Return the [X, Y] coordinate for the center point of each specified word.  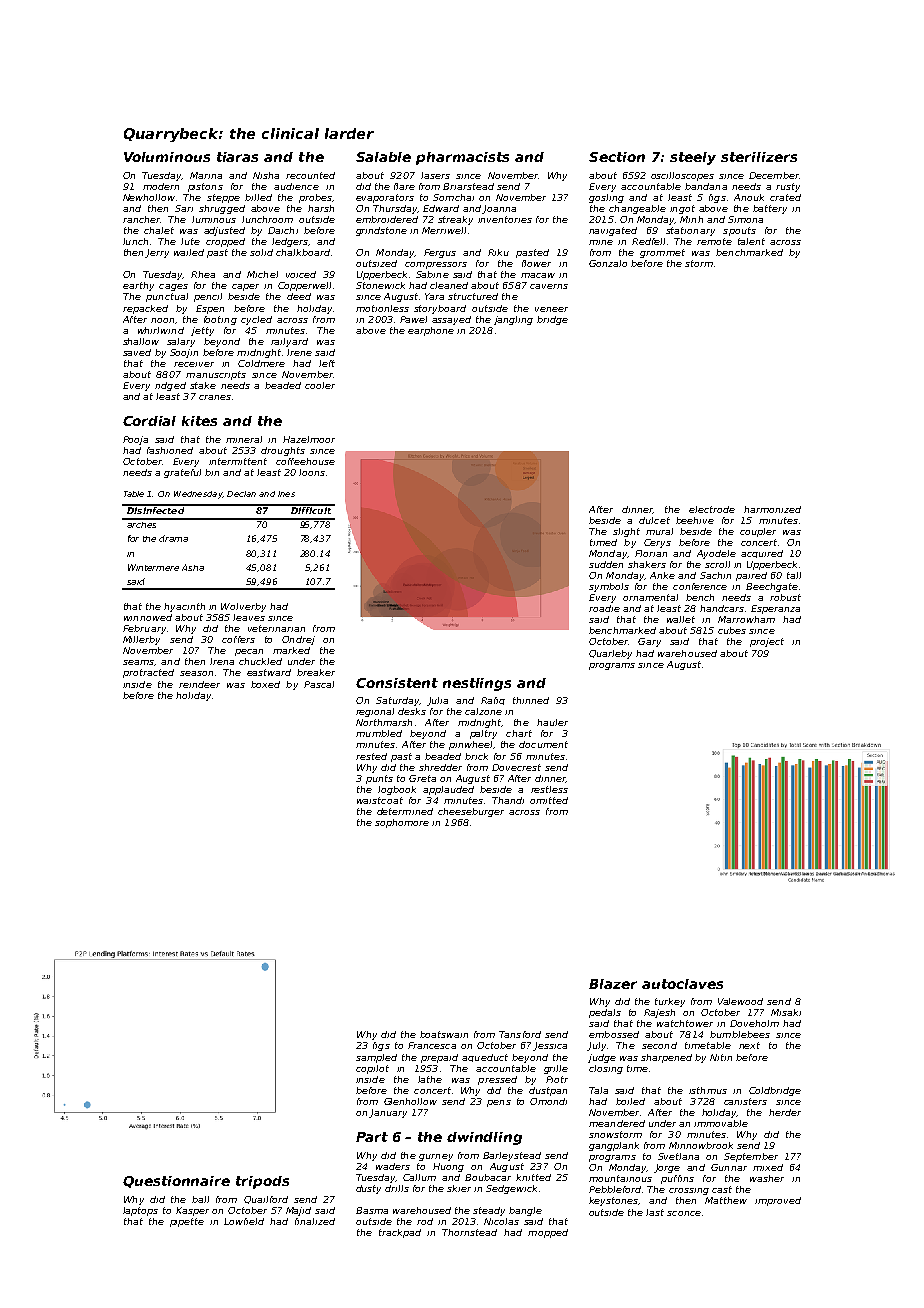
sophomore [402, 823]
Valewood [740, 1001]
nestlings [477, 684]
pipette [187, 1222]
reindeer [199, 684]
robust [785, 597]
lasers [435, 175]
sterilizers [759, 157]
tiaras [237, 157]
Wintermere [153, 567]
